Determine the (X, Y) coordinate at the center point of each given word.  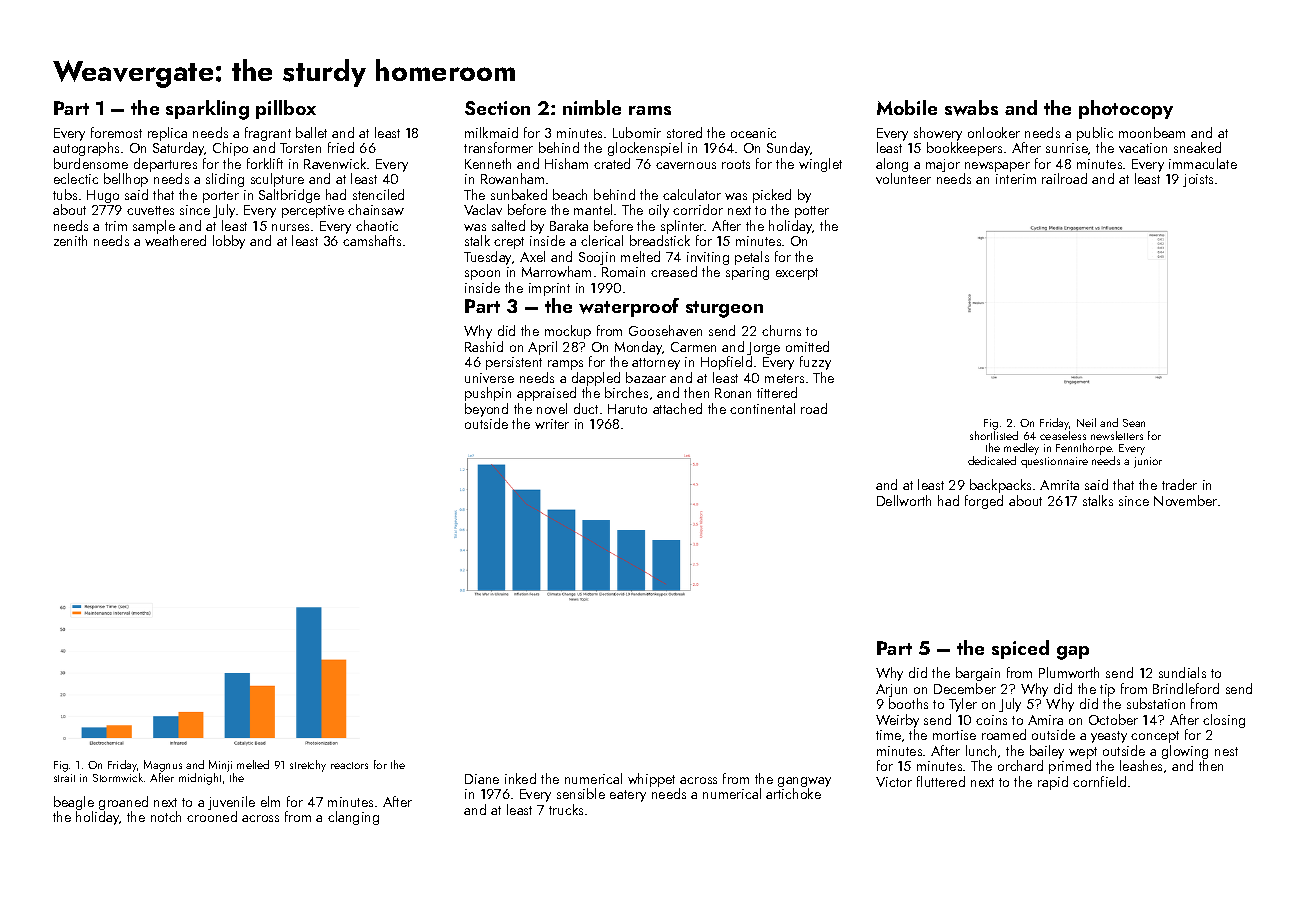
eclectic (76, 178)
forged (984, 502)
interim (1016, 179)
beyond (486, 410)
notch (166, 816)
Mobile (907, 107)
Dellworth (904, 500)
